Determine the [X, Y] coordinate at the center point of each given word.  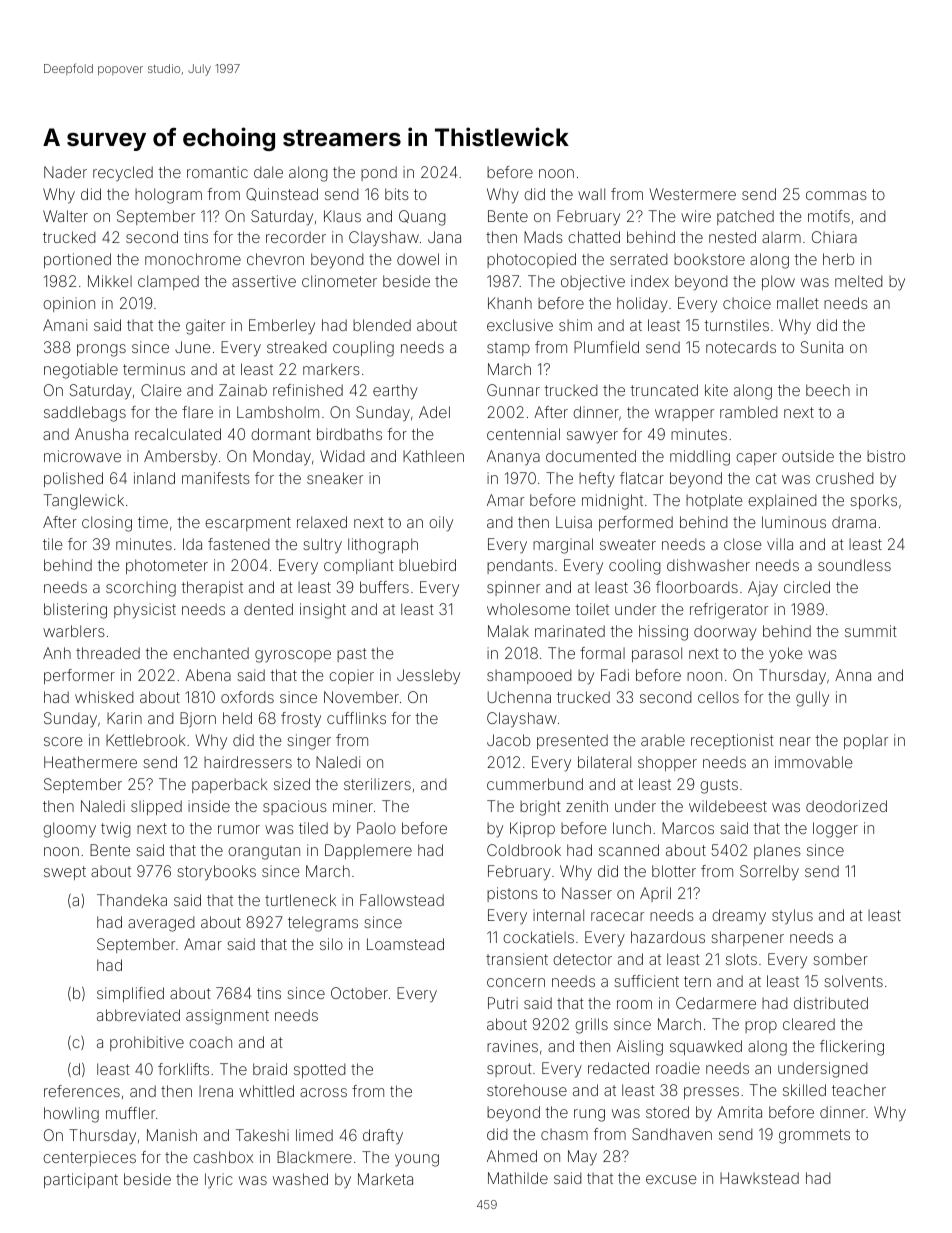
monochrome [193, 259]
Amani [65, 325]
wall [591, 194]
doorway [725, 633]
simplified [130, 994]
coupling [363, 349]
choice [747, 303]
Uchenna [519, 697]
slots [741, 959]
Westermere [692, 194]
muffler [130, 1113]
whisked [104, 697]
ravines [512, 1046]
